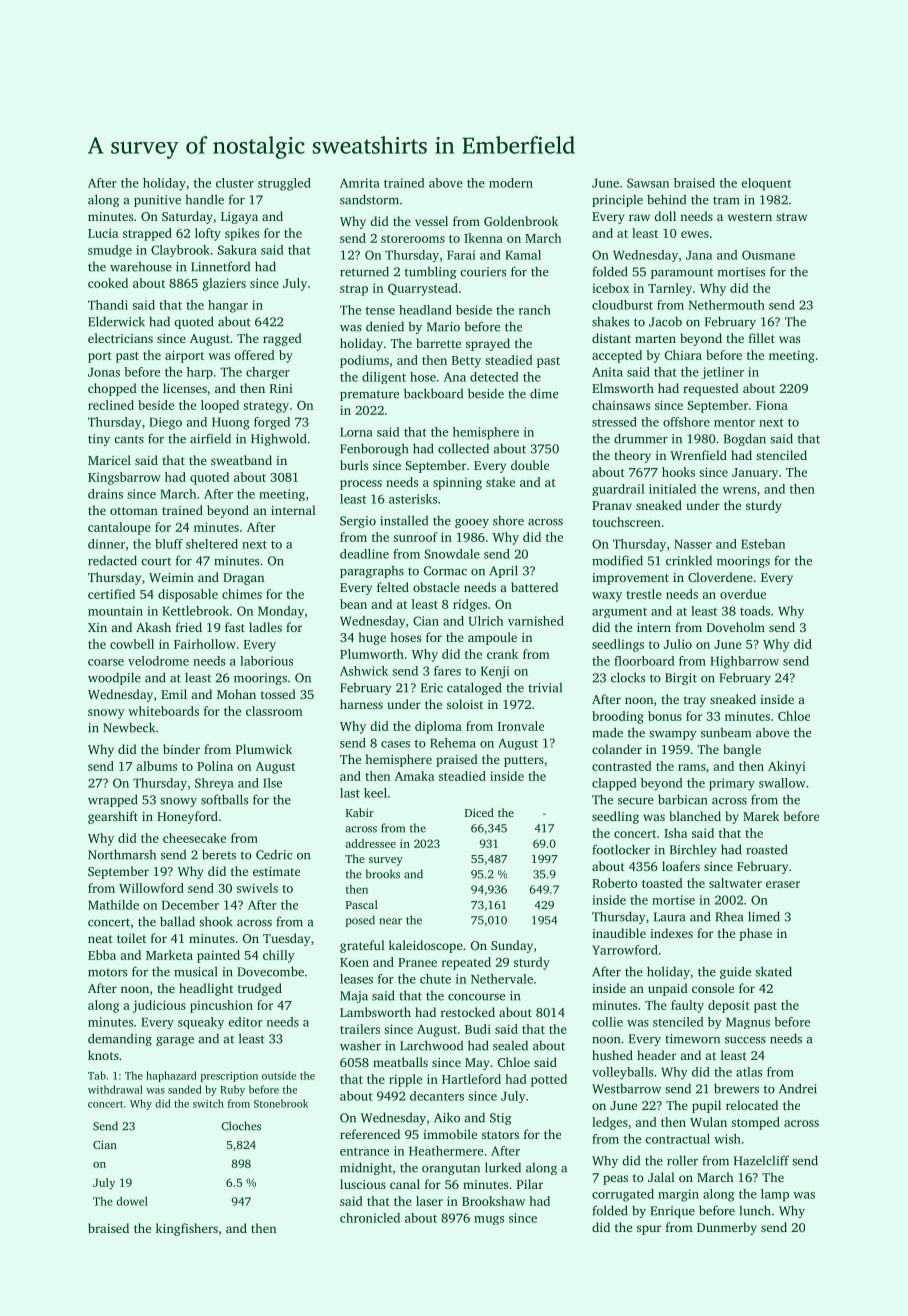  What do you see at coordinates (465, 704) in the screenshot?
I see `soloist` at bounding box center [465, 704].
